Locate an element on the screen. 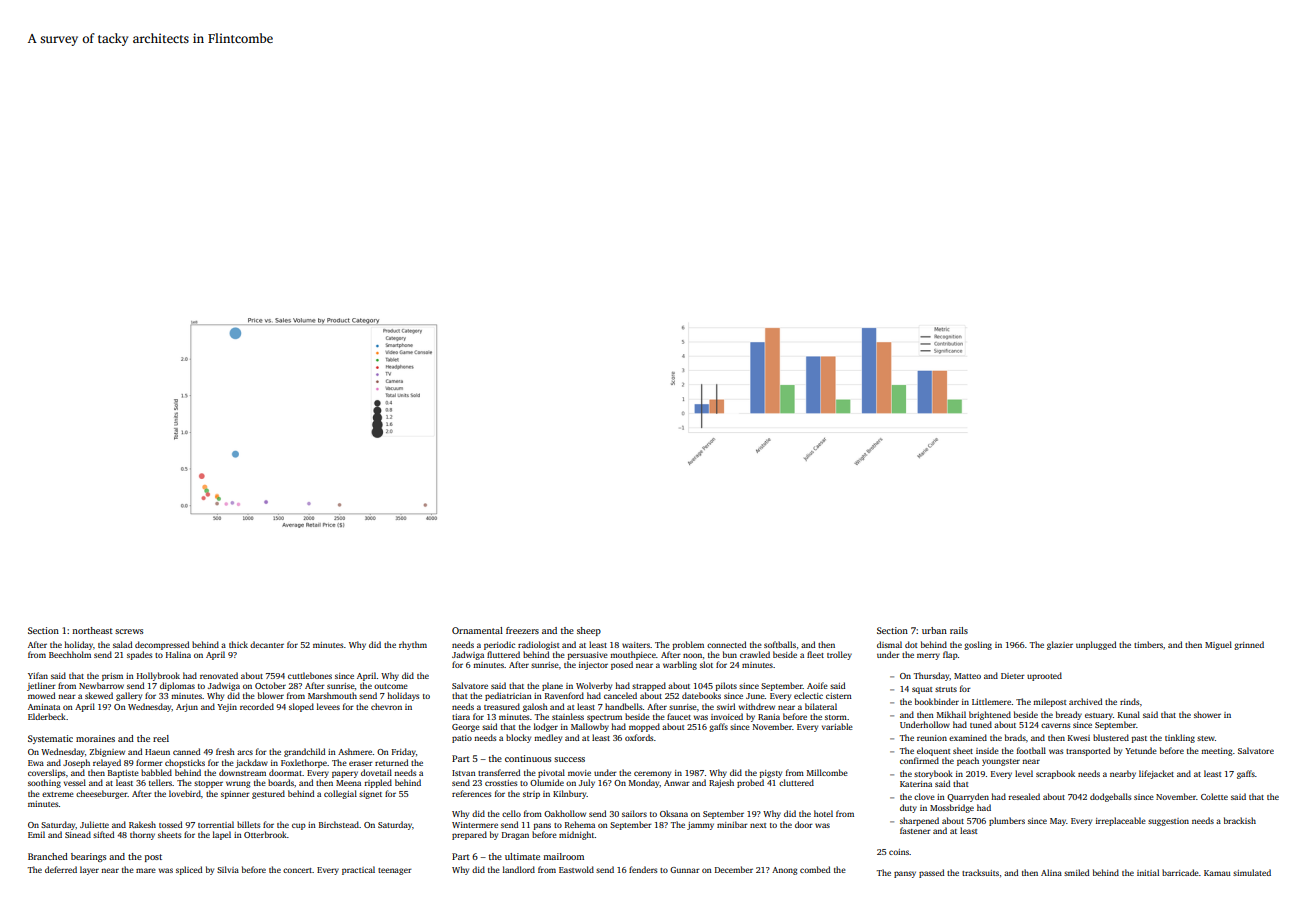 The width and height of the screenshot is (1308, 924). Kamau is located at coordinates (1217, 873).
